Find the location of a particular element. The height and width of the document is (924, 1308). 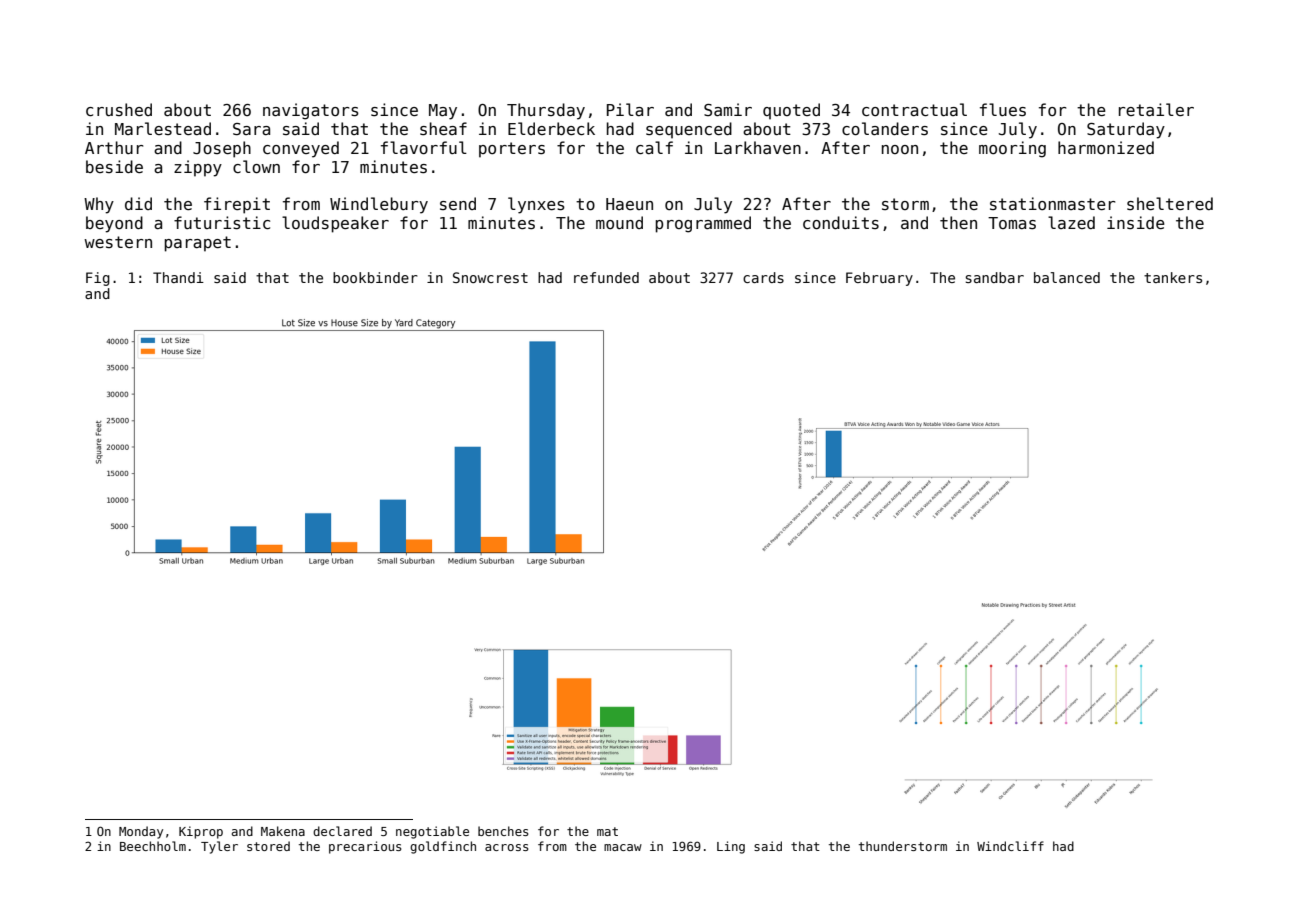

Beechholm is located at coordinates (153, 846).
